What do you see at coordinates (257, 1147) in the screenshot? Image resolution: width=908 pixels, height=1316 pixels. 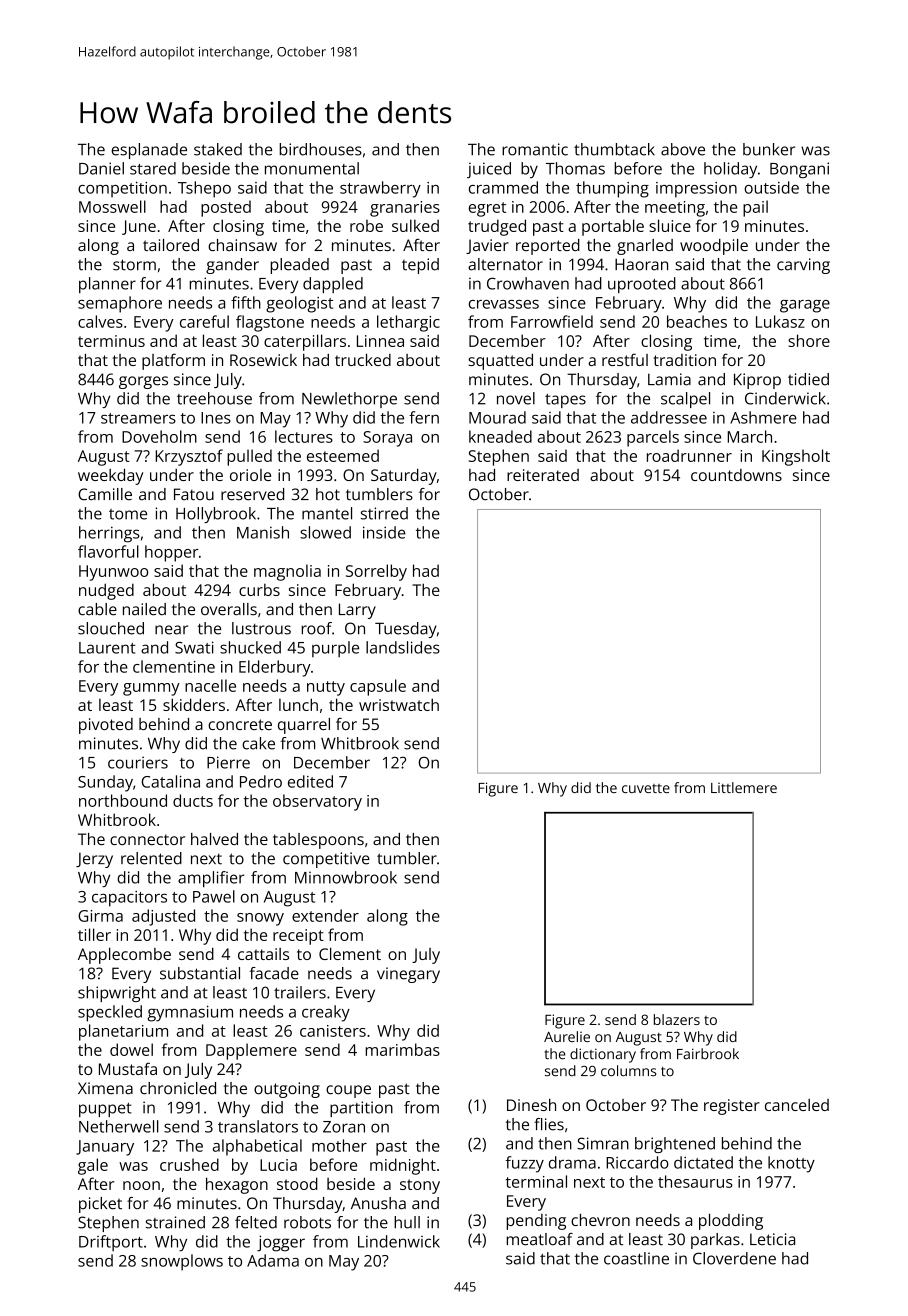 I see `alphabetical` at bounding box center [257, 1147].
